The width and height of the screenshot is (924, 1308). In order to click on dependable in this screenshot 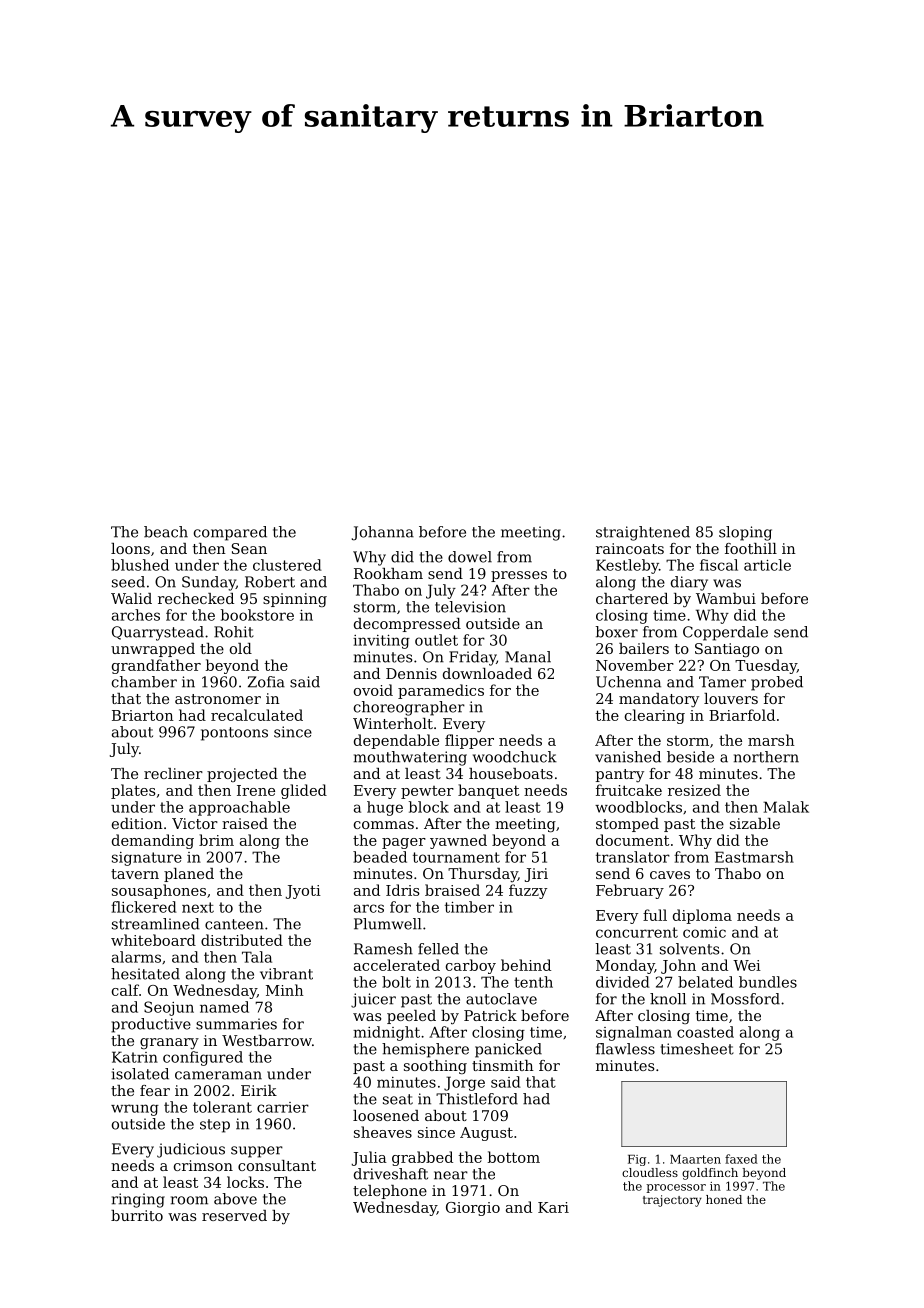, I will do `click(396, 741)`.
